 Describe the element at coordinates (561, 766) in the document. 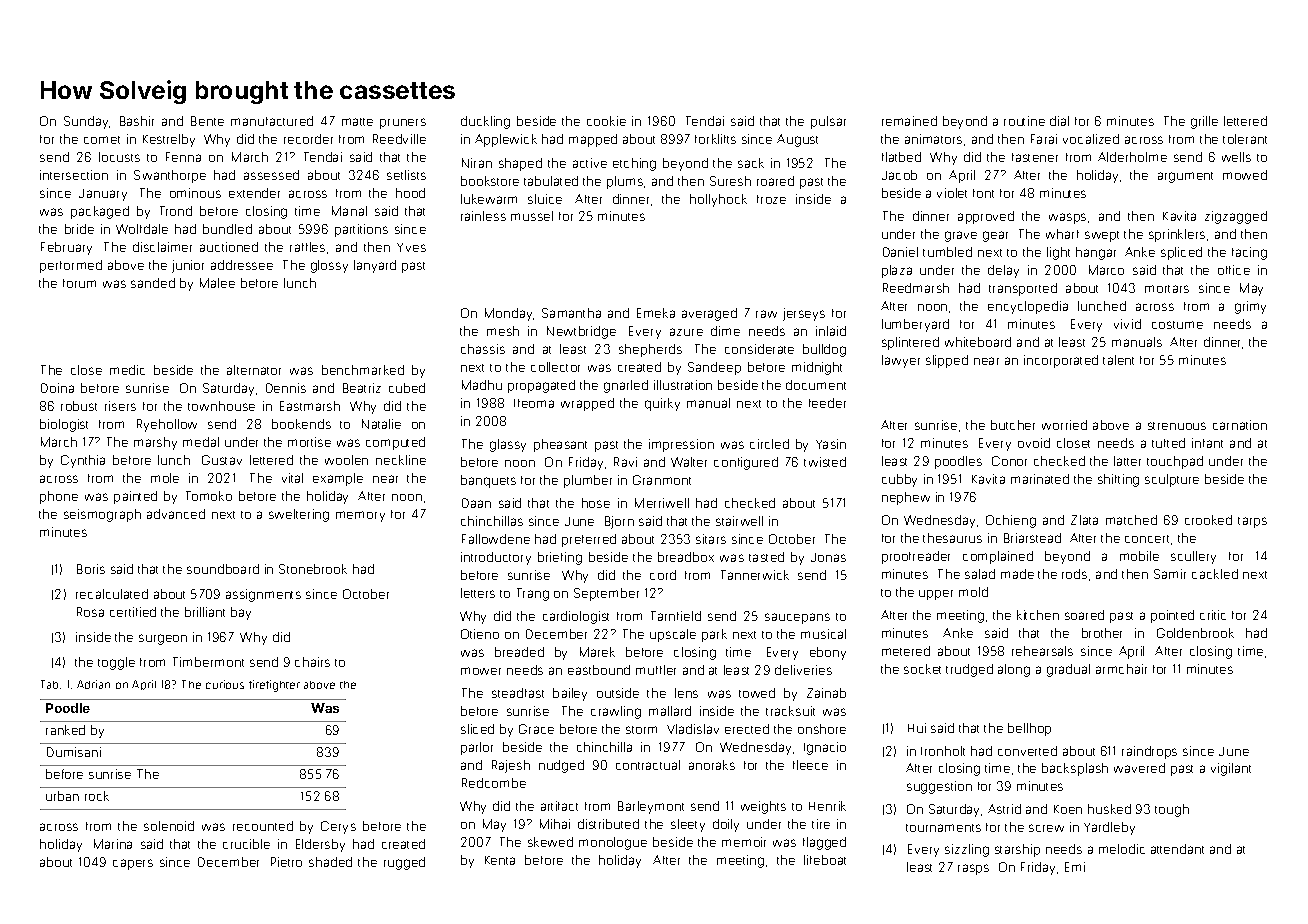

I see `nudged` at that location.
